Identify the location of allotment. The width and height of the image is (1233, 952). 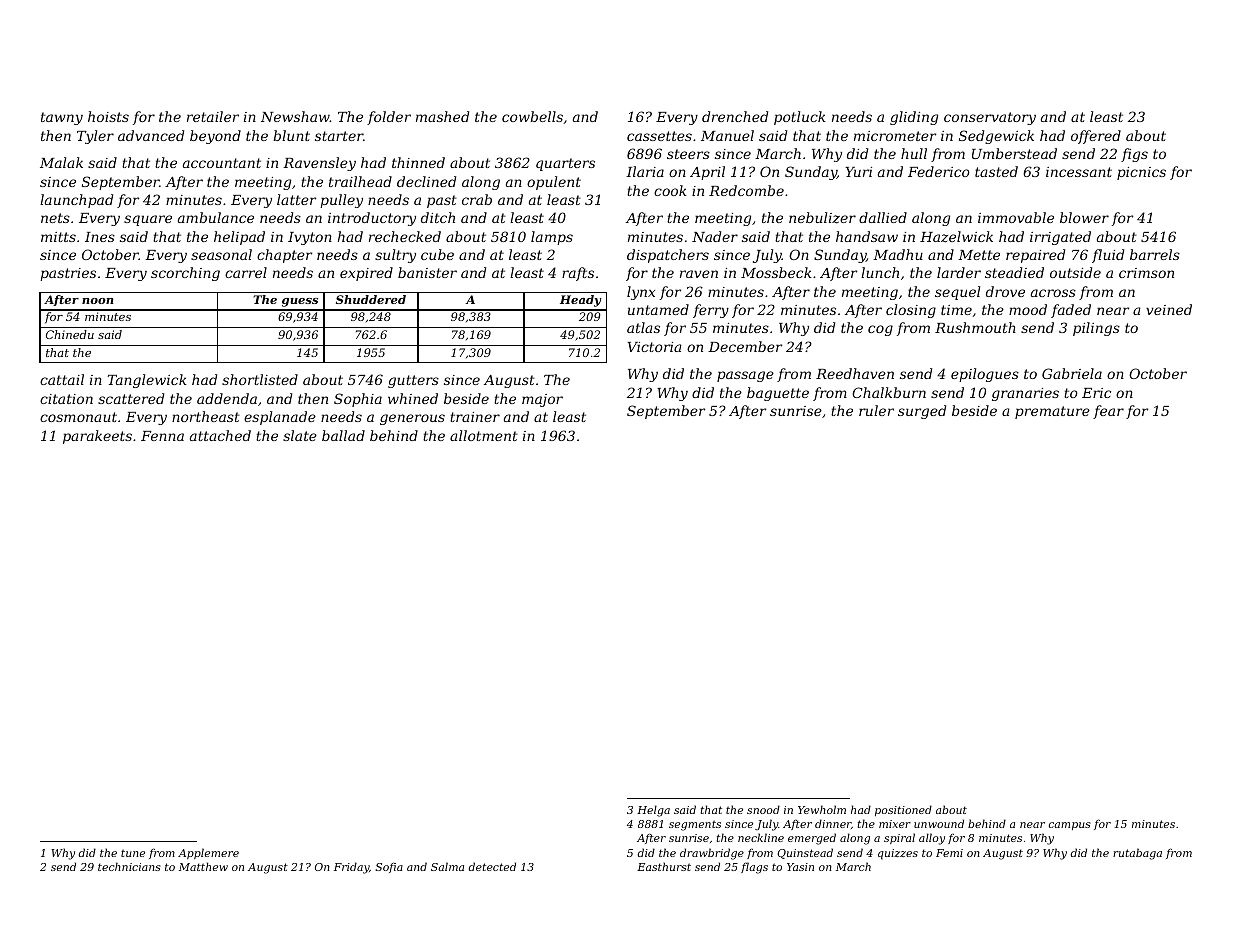
(484, 435).
